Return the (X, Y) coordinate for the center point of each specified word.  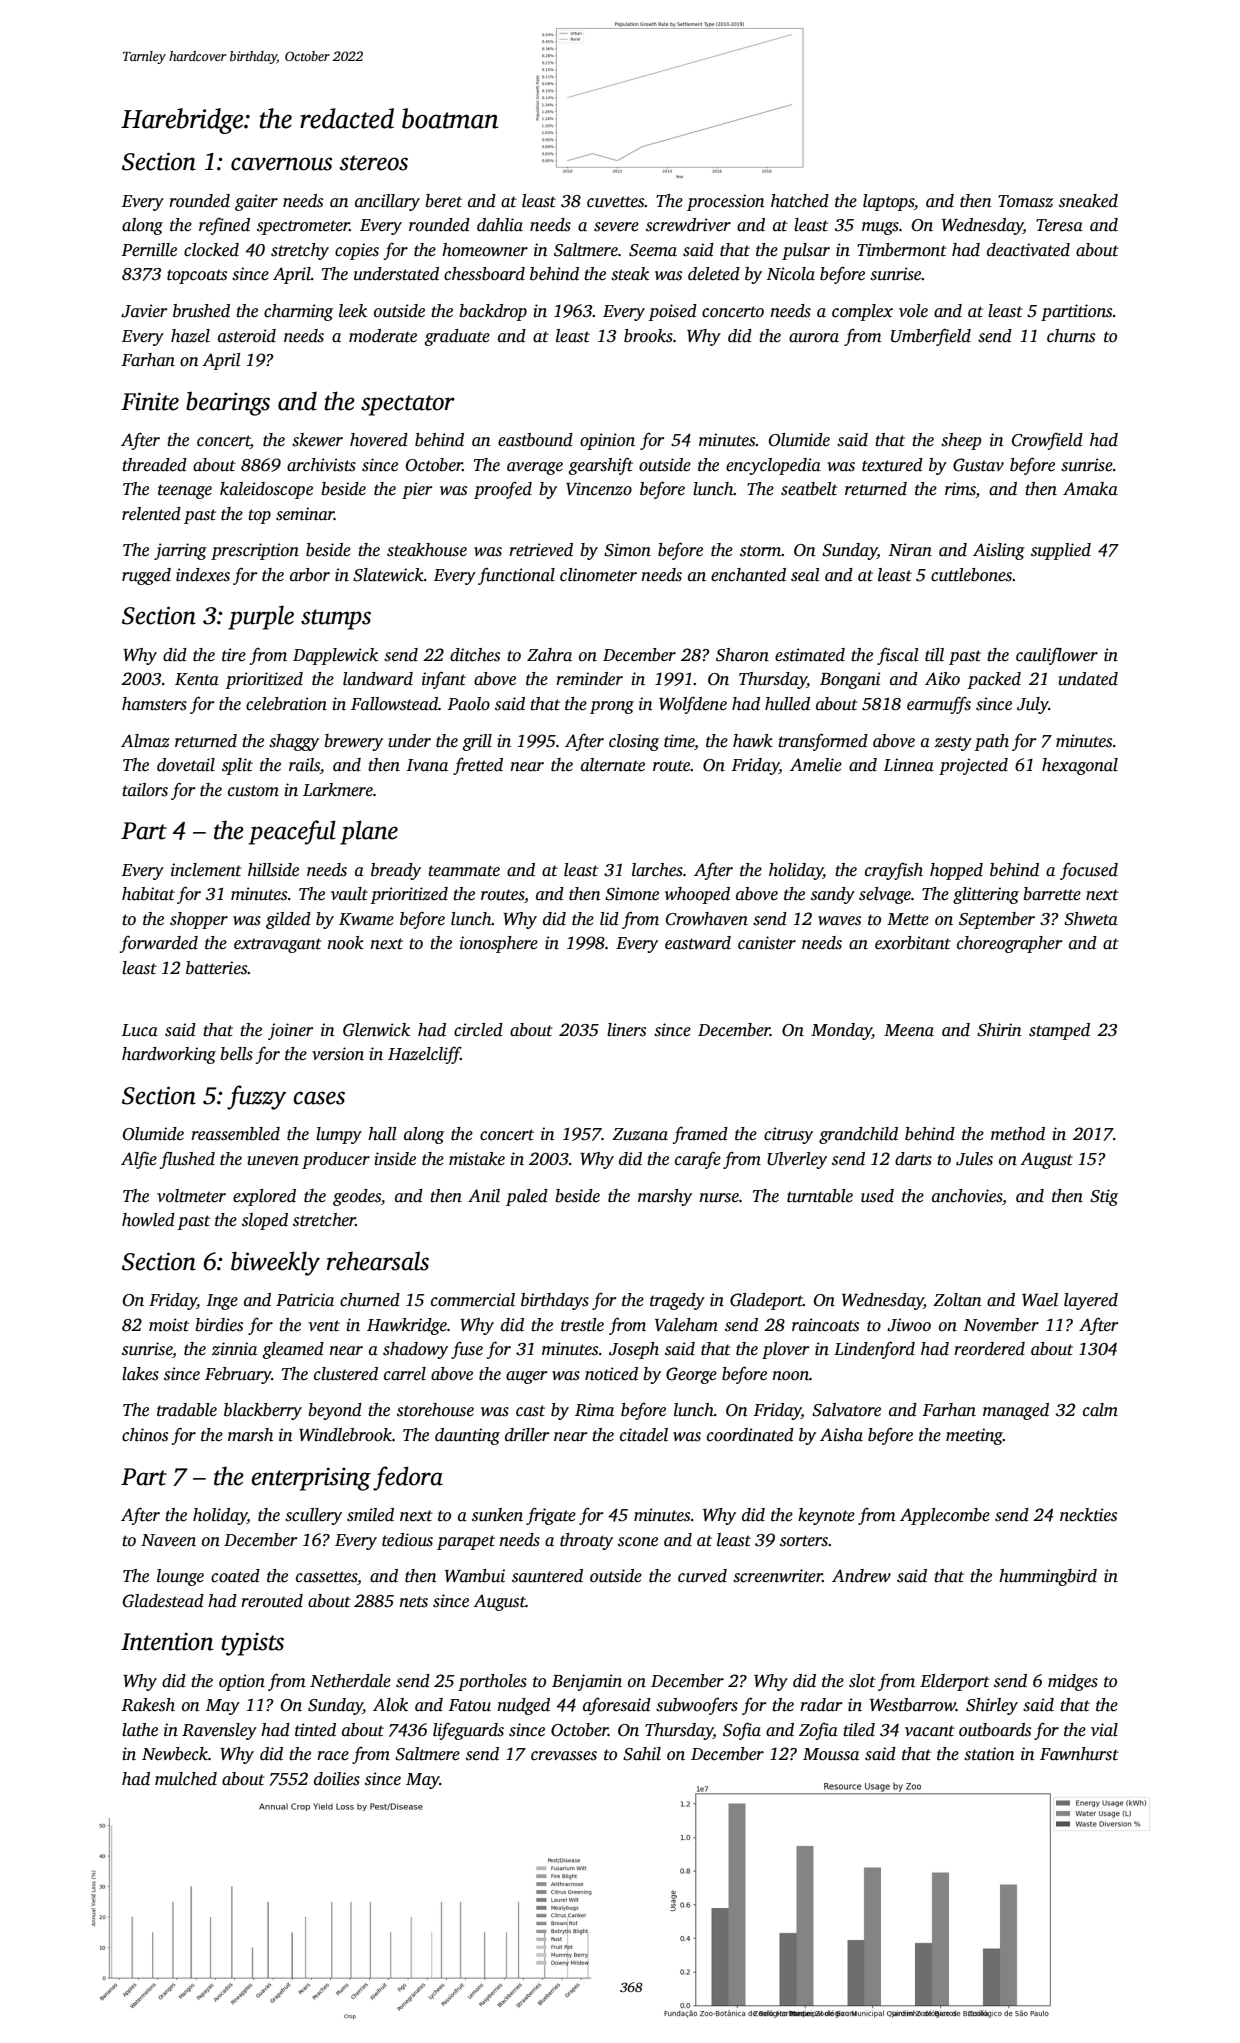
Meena (909, 1030)
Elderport (955, 1682)
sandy (833, 895)
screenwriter (777, 1576)
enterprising (311, 1479)
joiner (291, 1031)
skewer (317, 440)
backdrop (493, 312)
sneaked (1088, 201)
